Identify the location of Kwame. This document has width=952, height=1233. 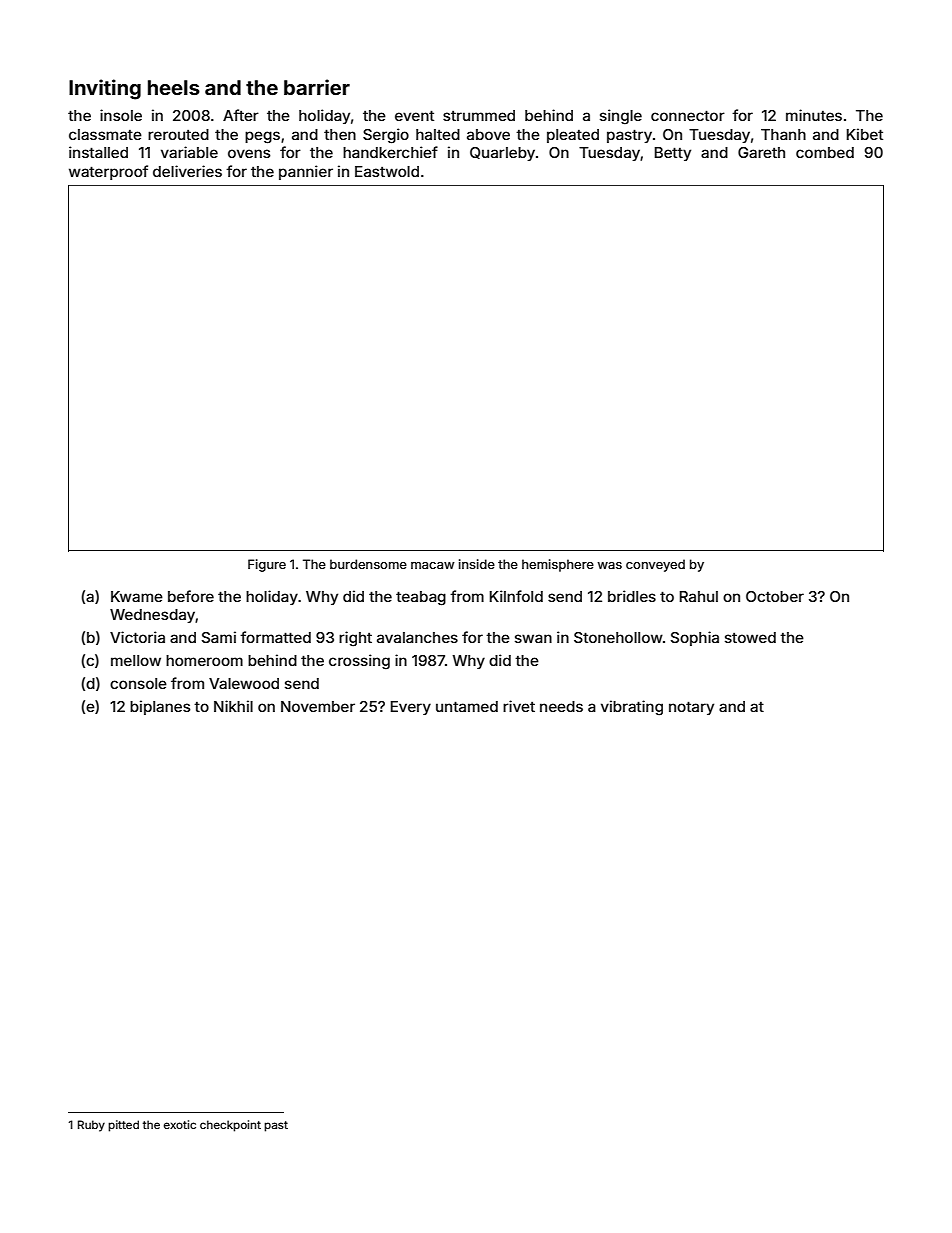
(137, 596).
